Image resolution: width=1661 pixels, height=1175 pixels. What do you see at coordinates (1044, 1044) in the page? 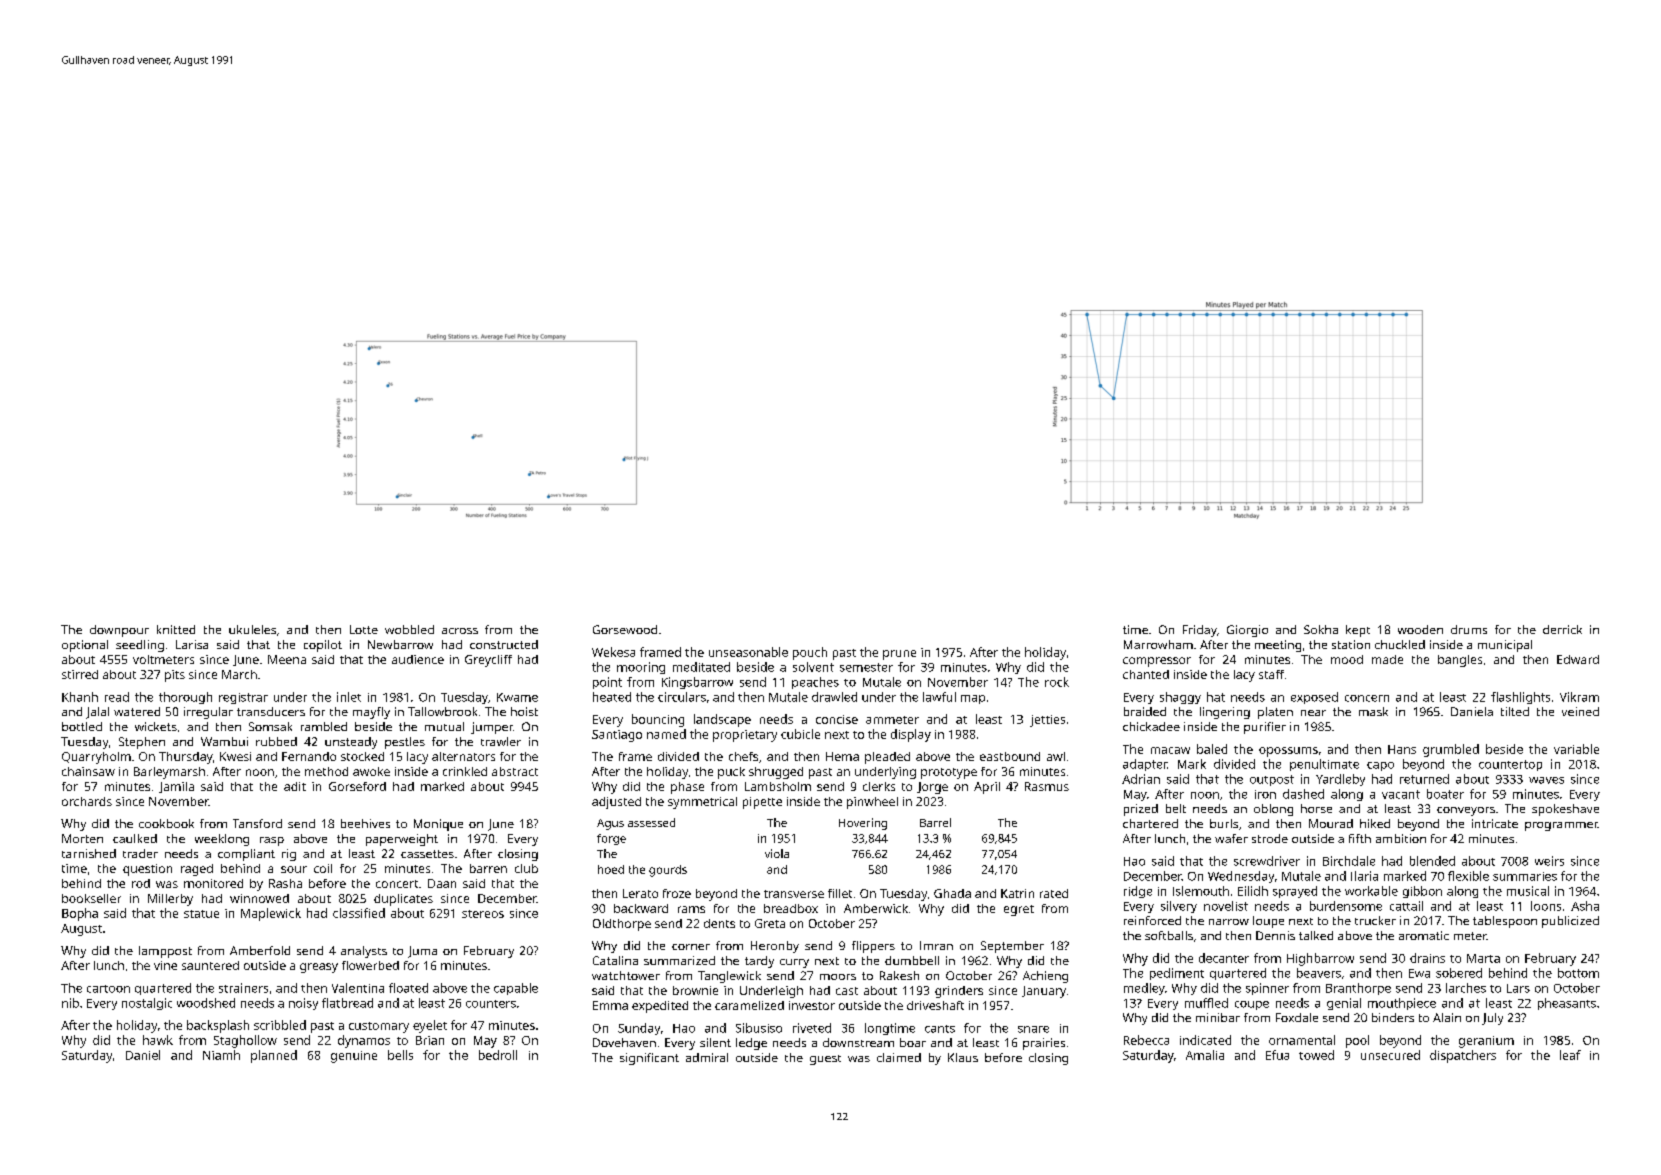
I see `prairies` at bounding box center [1044, 1044].
